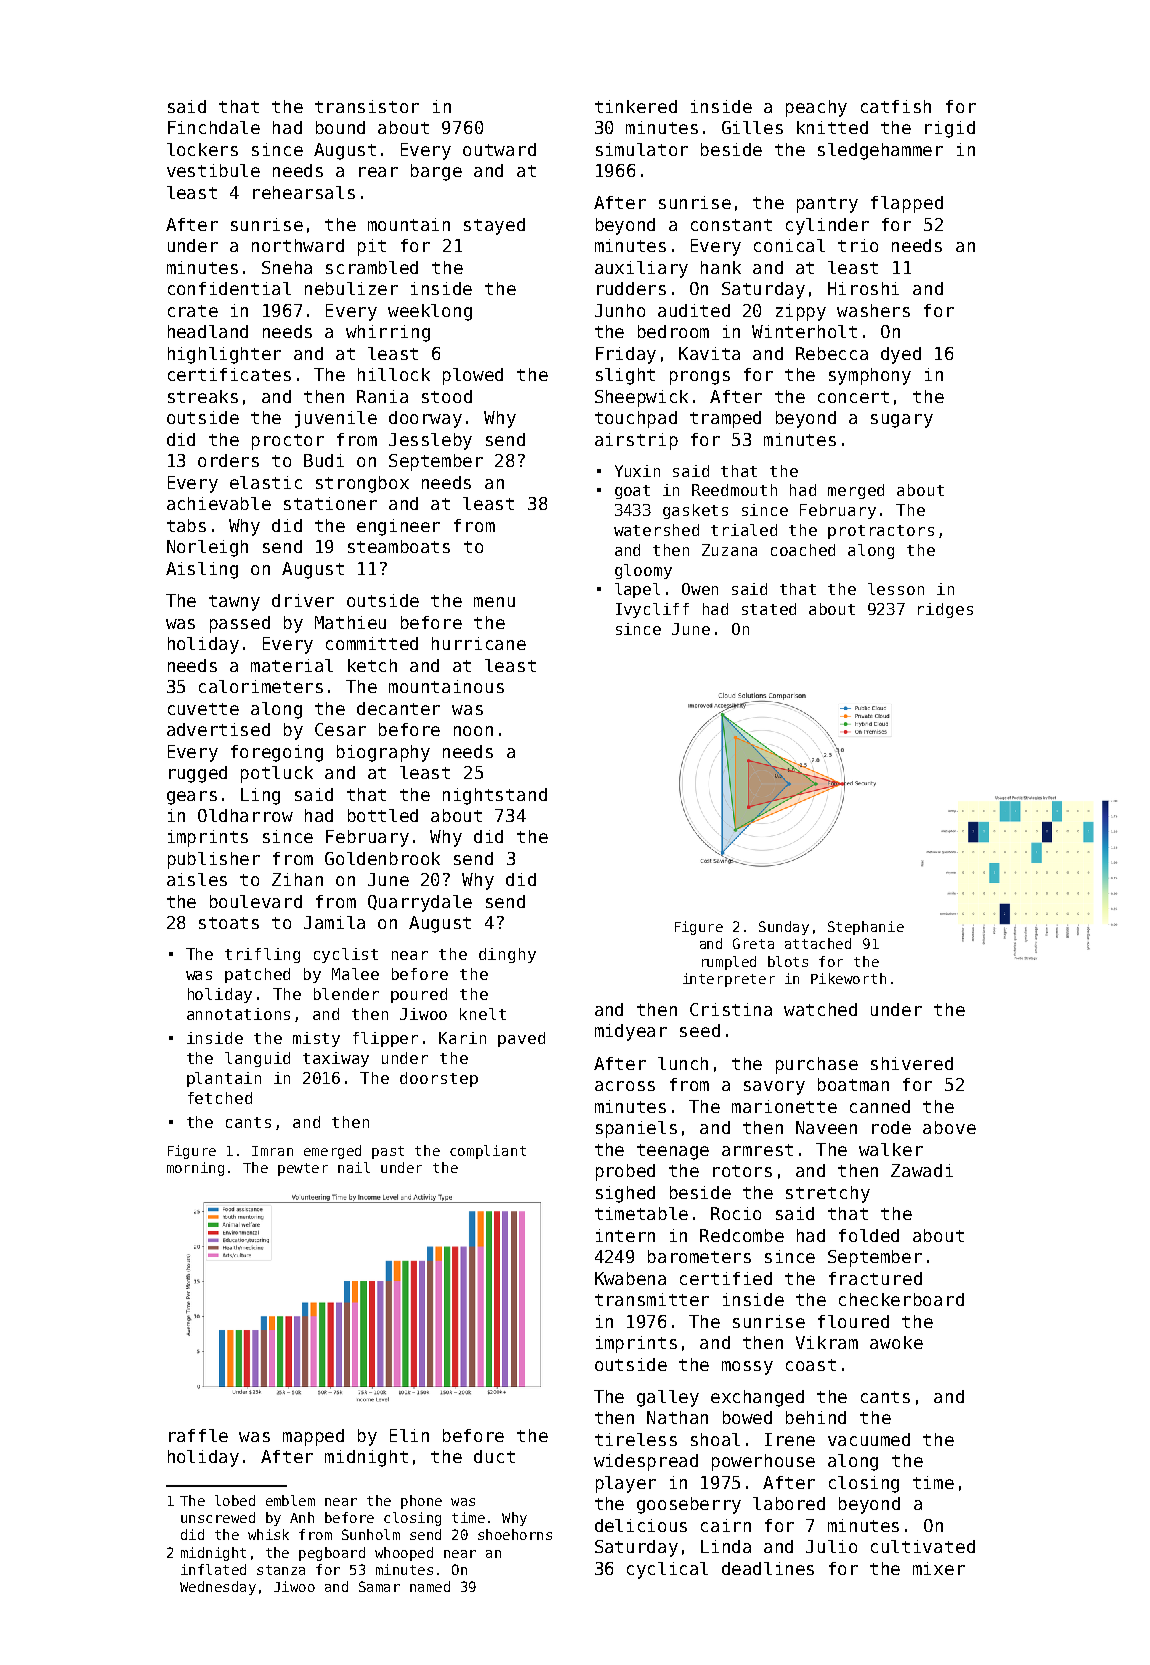 The image size is (1150, 1665). Describe the element at coordinates (866, 928) in the screenshot. I see `Stephanie` at that location.
